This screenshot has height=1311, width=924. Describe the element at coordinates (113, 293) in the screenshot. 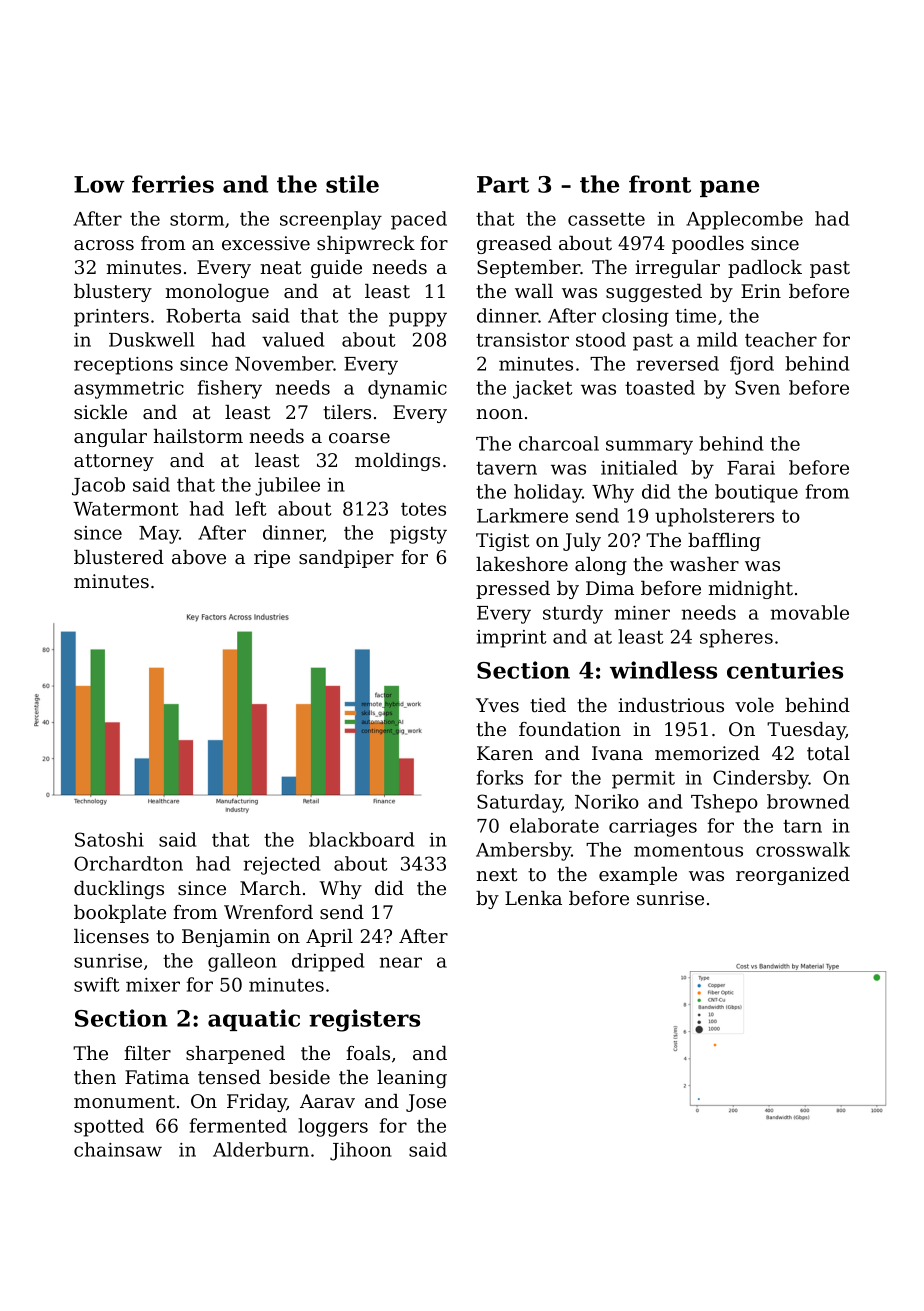

I see `blustery` at that location.
